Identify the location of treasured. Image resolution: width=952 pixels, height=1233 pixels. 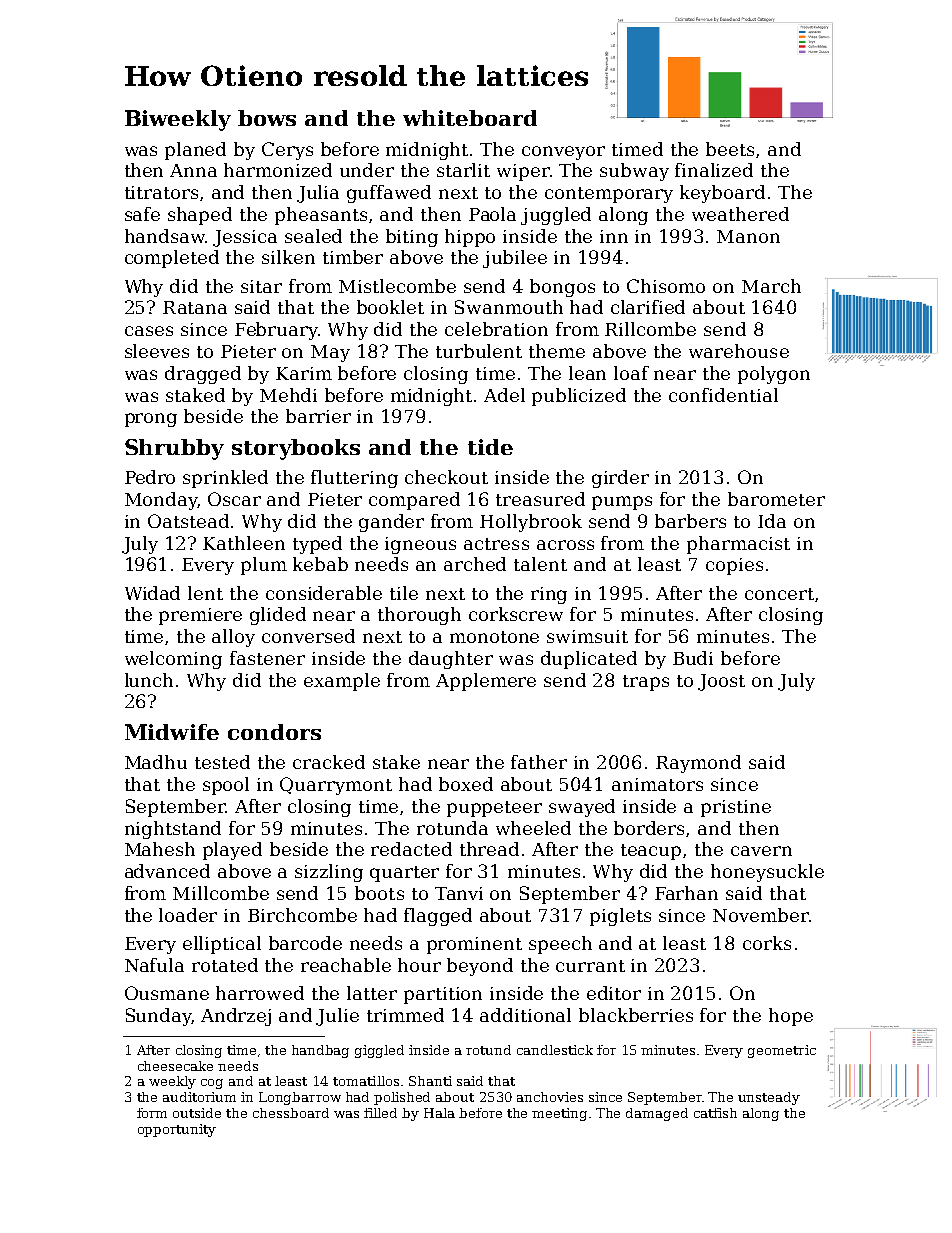
(540, 499).
